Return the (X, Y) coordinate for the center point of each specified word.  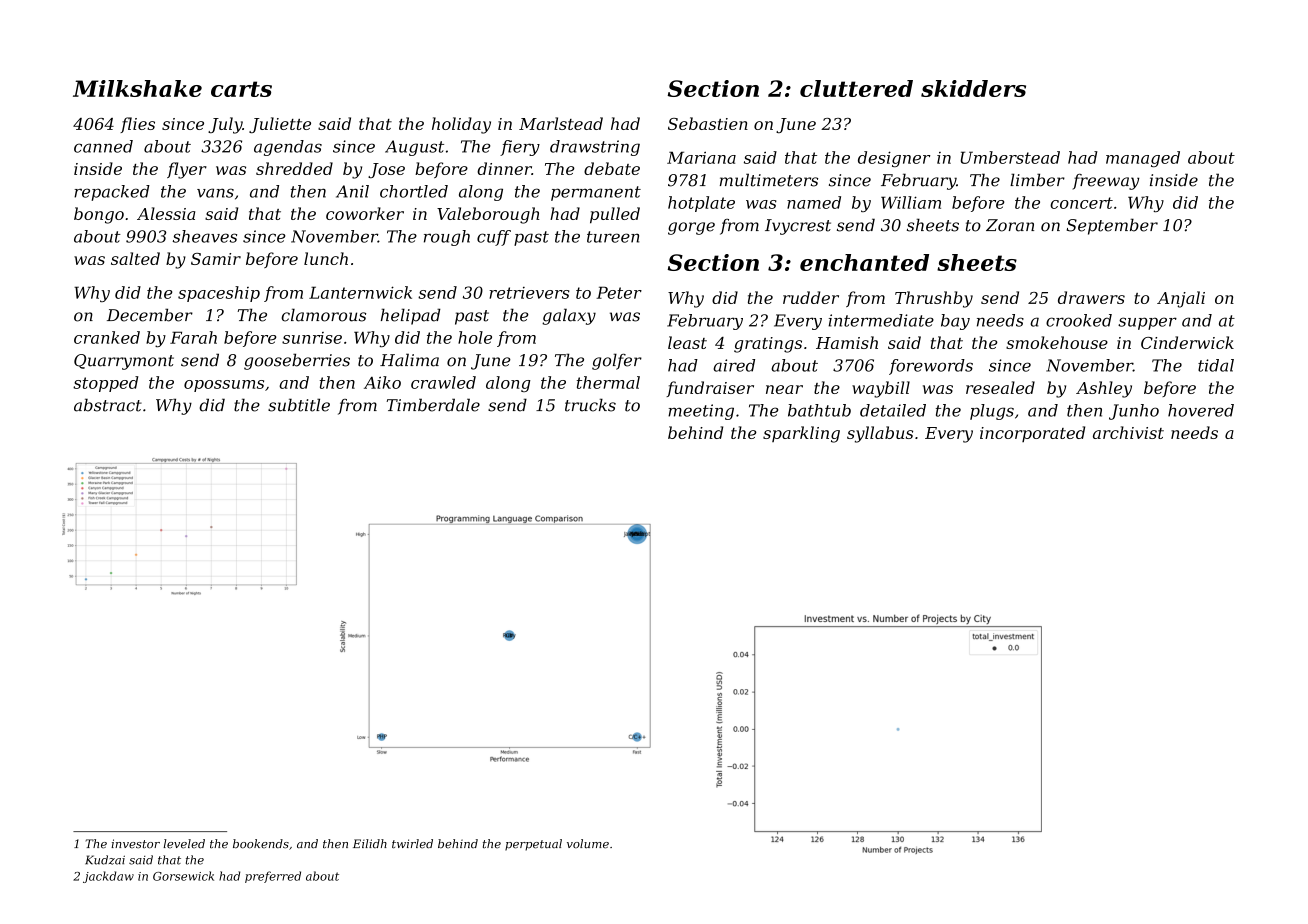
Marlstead (561, 123)
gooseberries (297, 361)
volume (588, 844)
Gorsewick (183, 876)
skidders (973, 88)
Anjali (1181, 299)
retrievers (529, 293)
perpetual (533, 845)
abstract (108, 405)
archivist (1128, 432)
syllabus (880, 434)
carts (241, 89)
